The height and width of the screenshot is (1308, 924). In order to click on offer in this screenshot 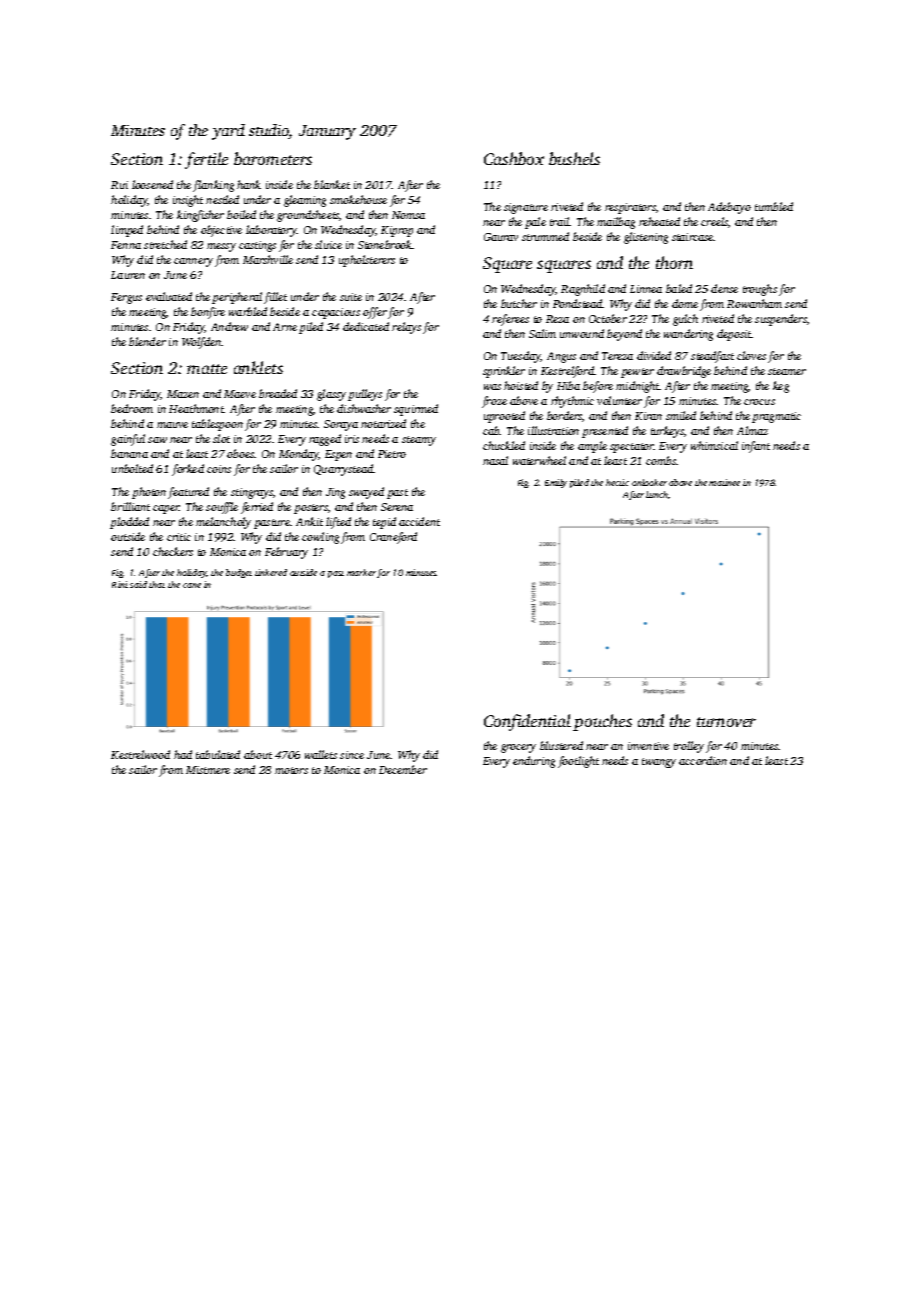, I will do `click(375, 313)`.
